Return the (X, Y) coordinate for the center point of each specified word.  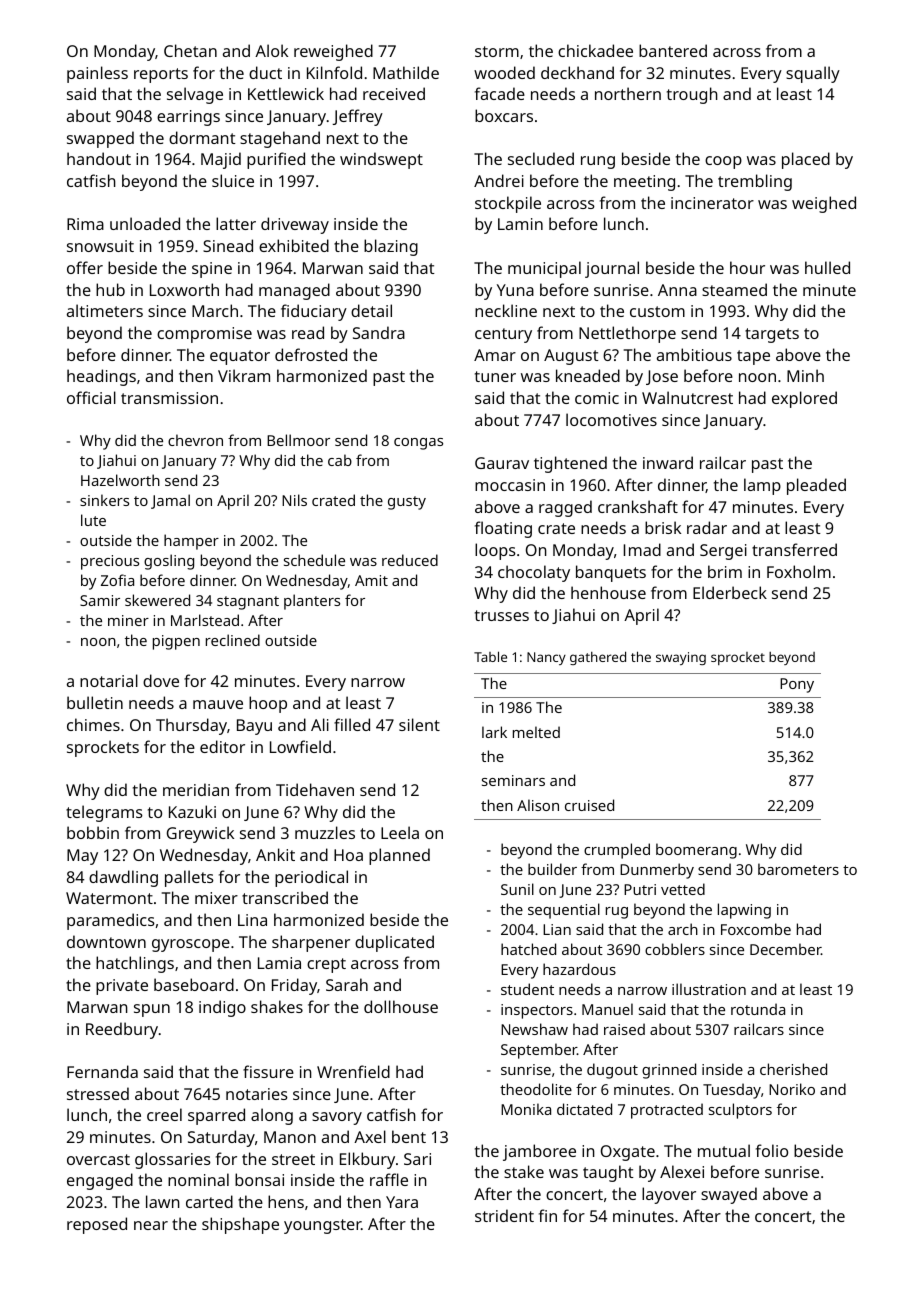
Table (490, 656)
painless (97, 74)
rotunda (758, 1009)
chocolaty (534, 573)
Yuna (515, 290)
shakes (277, 1006)
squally (813, 74)
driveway (295, 225)
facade (500, 93)
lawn (163, 1201)
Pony (797, 685)
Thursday (191, 726)
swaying (681, 658)
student (527, 989)
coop (723, 162)
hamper (191, 542)
